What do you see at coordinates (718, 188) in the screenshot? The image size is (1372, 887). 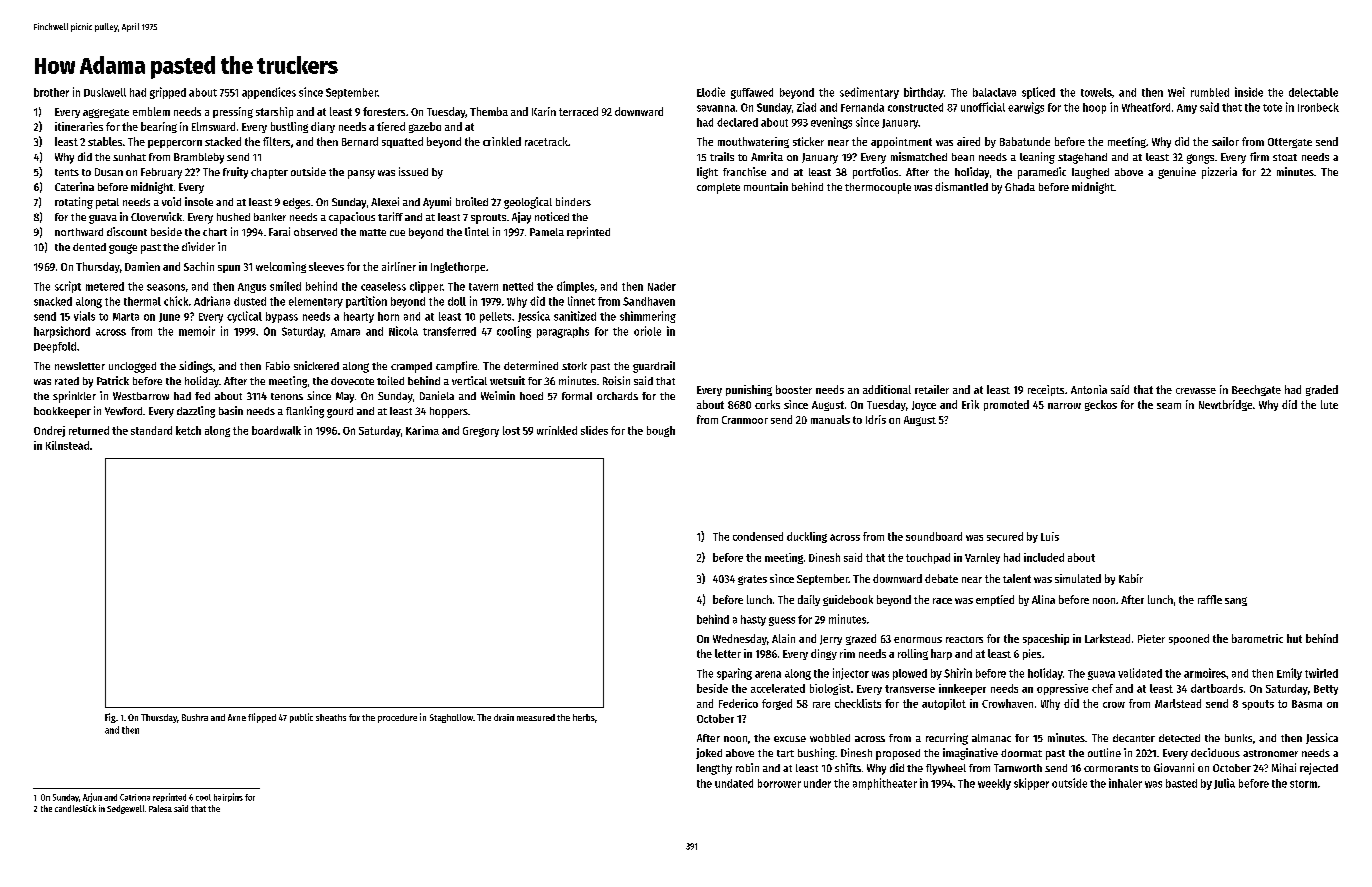 I see `complete` at bounding box center [718, 188].
